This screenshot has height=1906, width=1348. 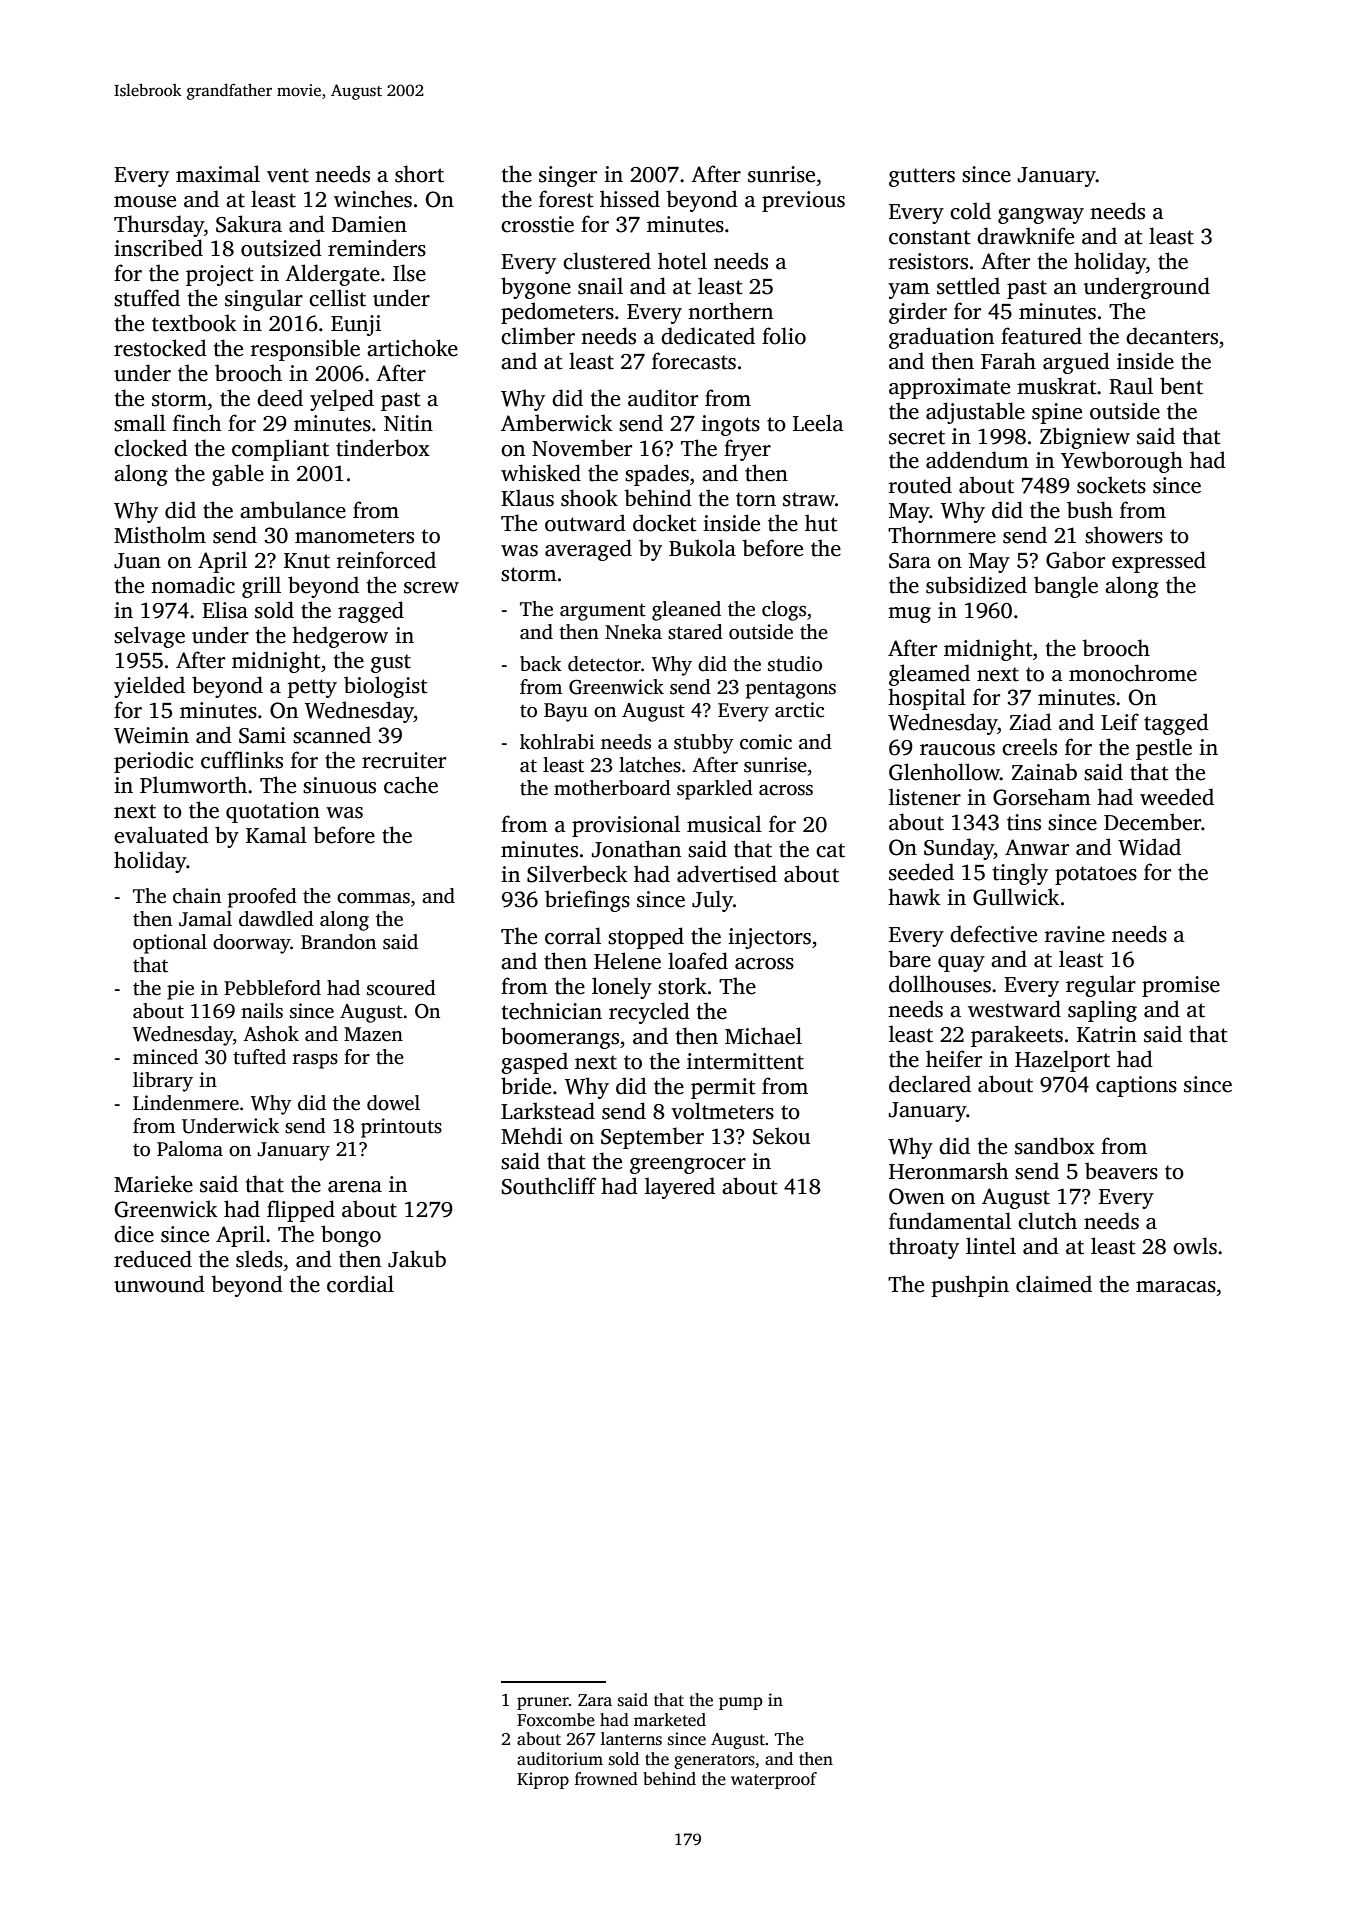 What do you see at coordinates (603, 612) in the screenshot?
I see `argument` at bounding box center [603, 612].
